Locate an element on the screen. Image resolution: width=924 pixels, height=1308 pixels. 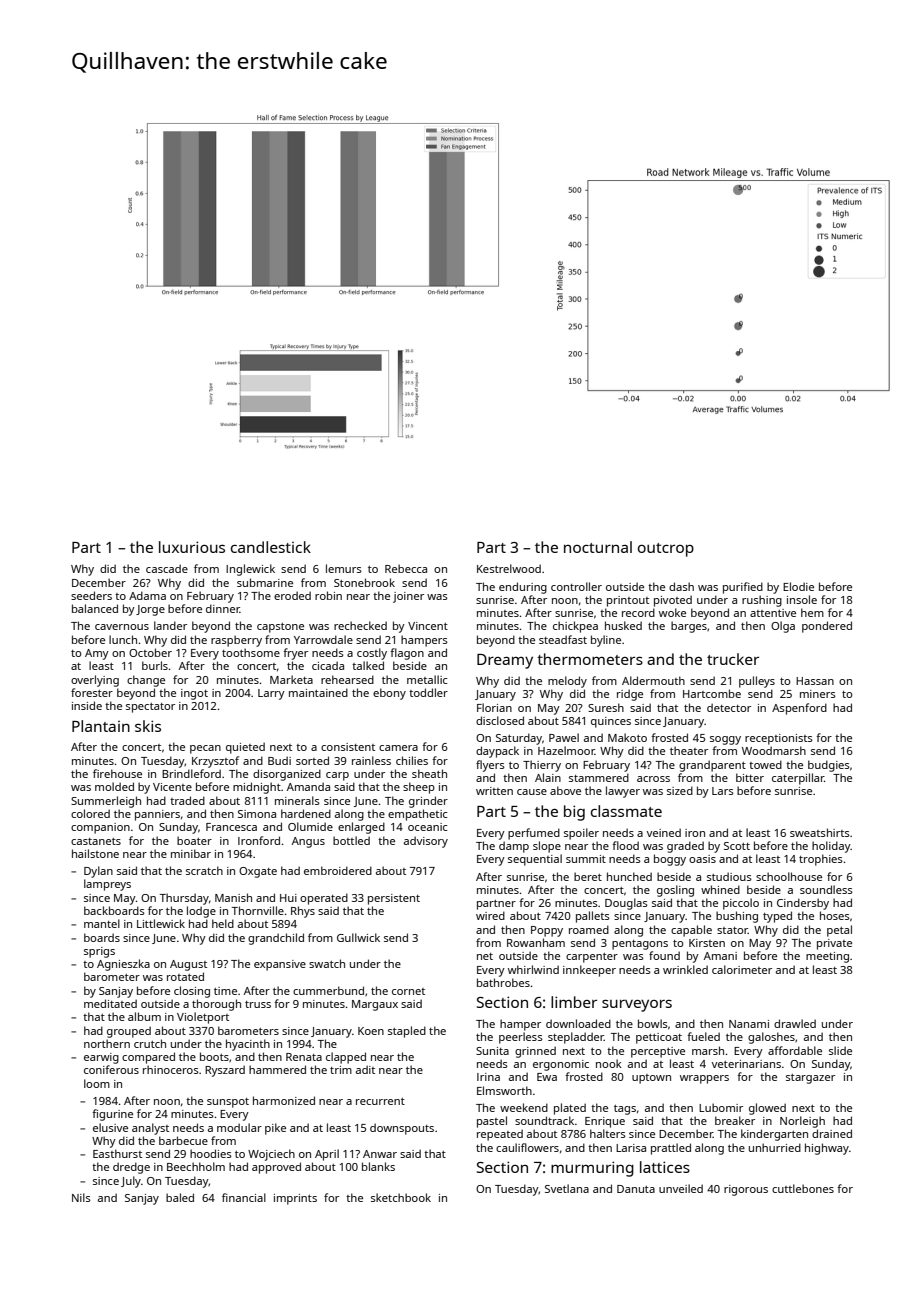
meeting is located at coordinates (827, 957).
